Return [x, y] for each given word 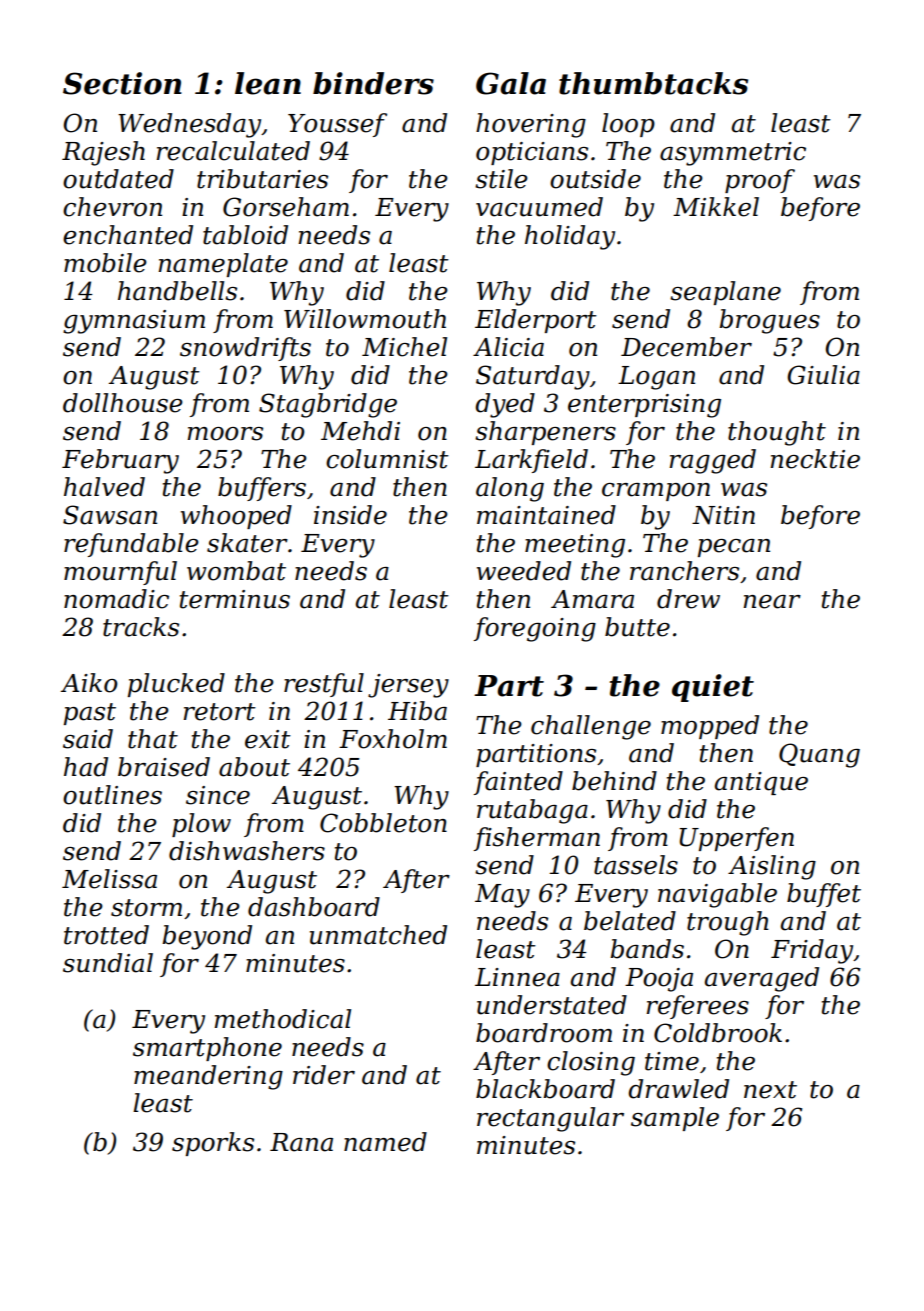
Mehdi [360, 431]
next [770, 1090]
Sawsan [110, 515]
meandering [208, 1077]
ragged [712, 461]
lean [268, 83]
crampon [656, 492]
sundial [108, 963]
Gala [511, 83]
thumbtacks [653, 83]
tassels [636, 865]
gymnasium [134, 322]
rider [324, 1075]
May [502, 896]
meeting [575, 546]
